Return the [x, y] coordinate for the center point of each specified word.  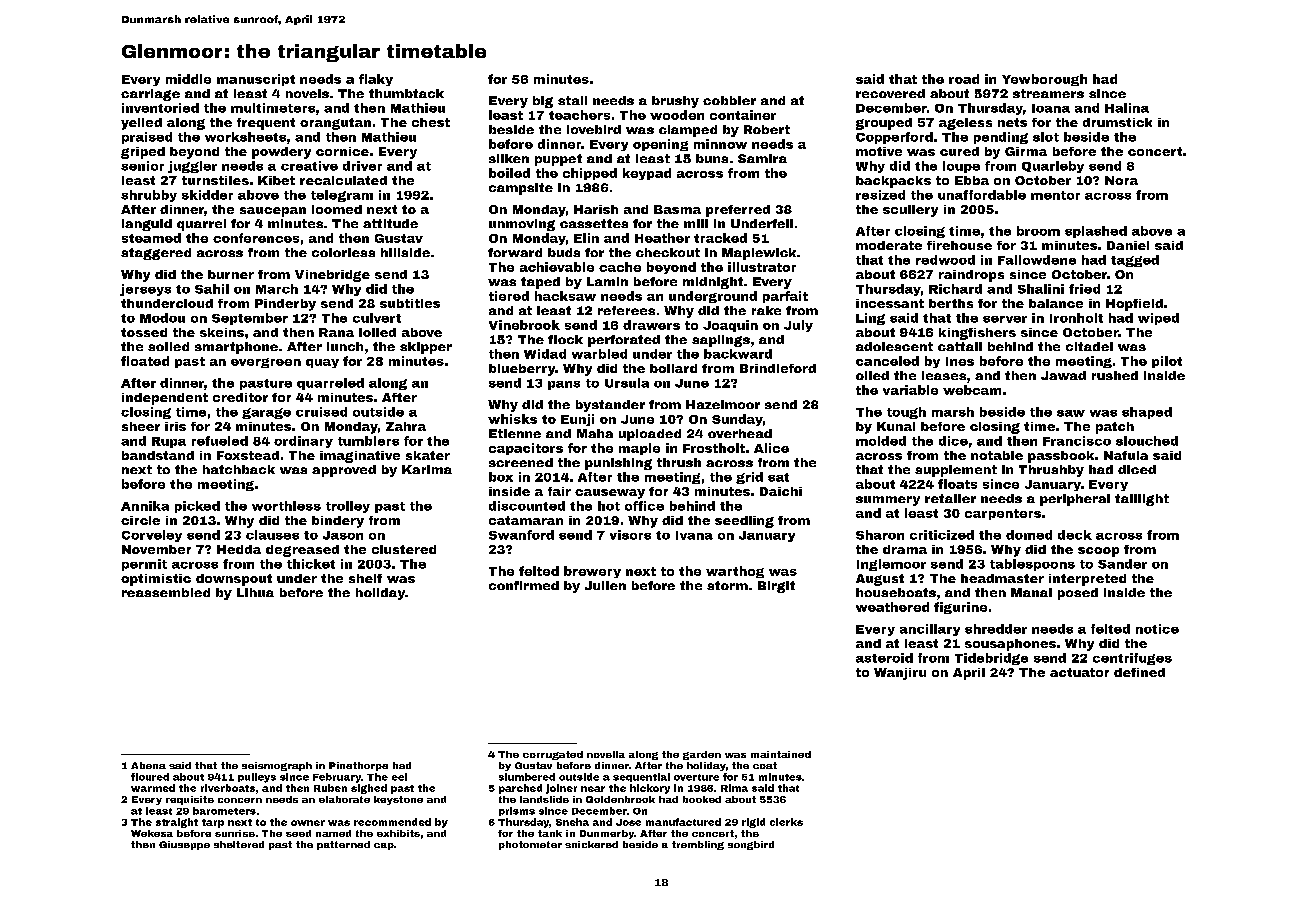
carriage [150, 95]
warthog [735, 572]
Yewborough [1044, 80]
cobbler [729, 100]
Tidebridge [991, 659]
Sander [1122, 564]
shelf [365, 578]
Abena [148, 765]
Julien [605, 585]
